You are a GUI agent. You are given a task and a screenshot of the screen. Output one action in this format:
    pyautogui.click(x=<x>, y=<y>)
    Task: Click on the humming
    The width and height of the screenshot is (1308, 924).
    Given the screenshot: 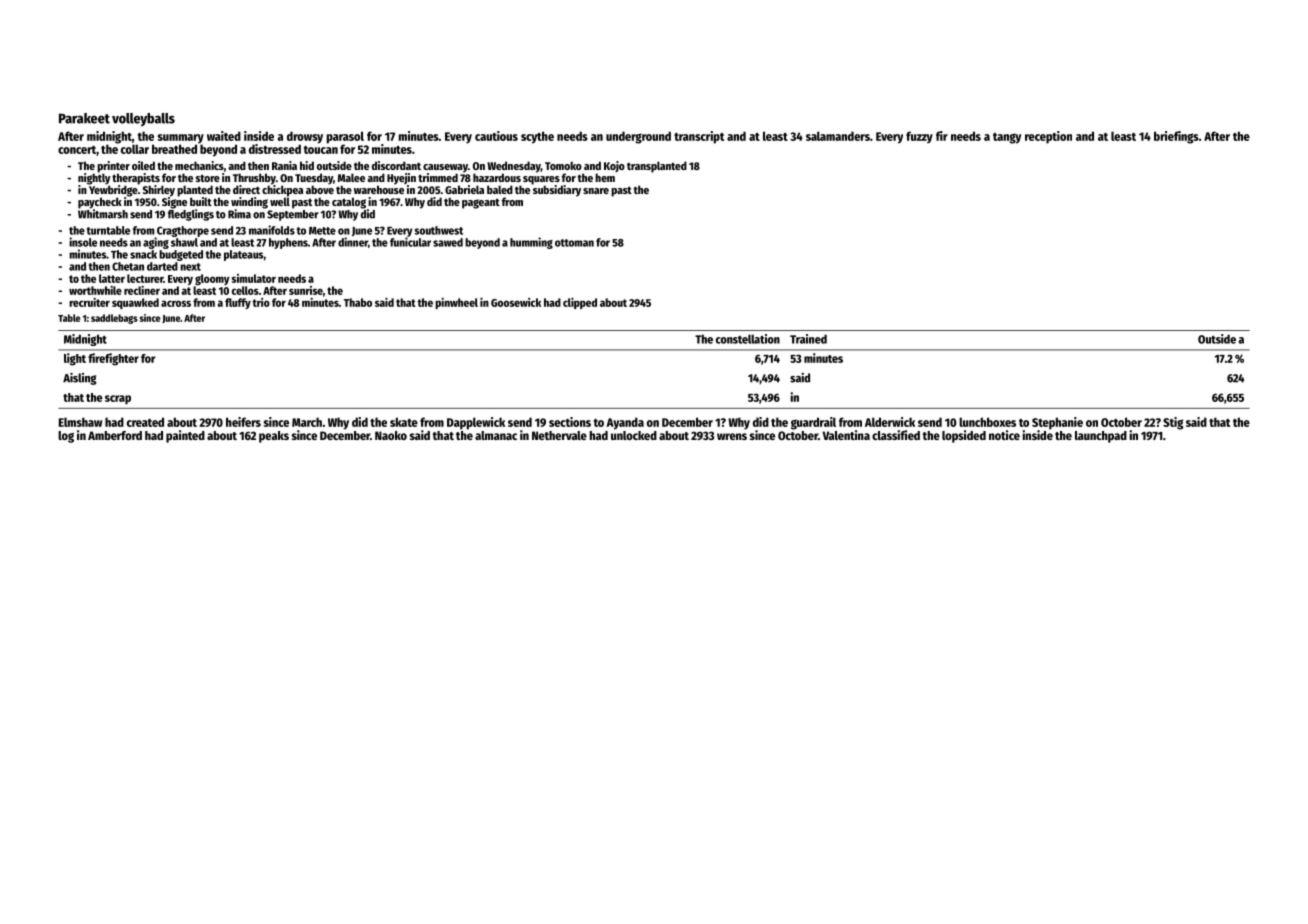 What is the action you would take?
    pyautogui.click(x=531, y=243)
